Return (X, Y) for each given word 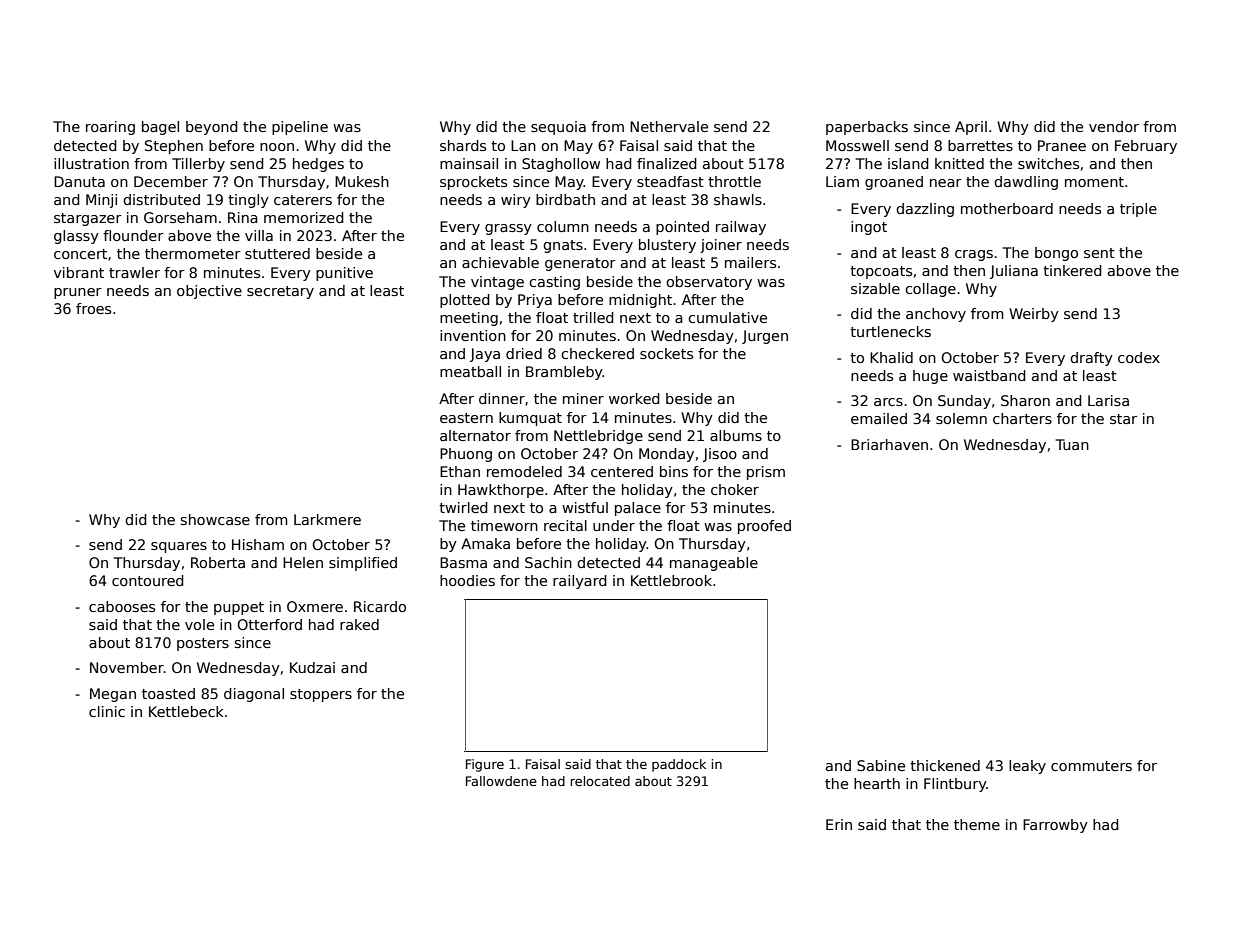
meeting (469, 319)
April (971, 128)
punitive (344, 274)
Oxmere (315, 606)
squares (179, 547)
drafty (1091, 359)
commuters (1091, 766)
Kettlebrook (671, 580)
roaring (110, 128)
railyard (580, 582)
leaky (1027, 767)
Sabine (881, 765)
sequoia (558, 128)
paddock (679, 765)
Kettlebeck (186, 711)
